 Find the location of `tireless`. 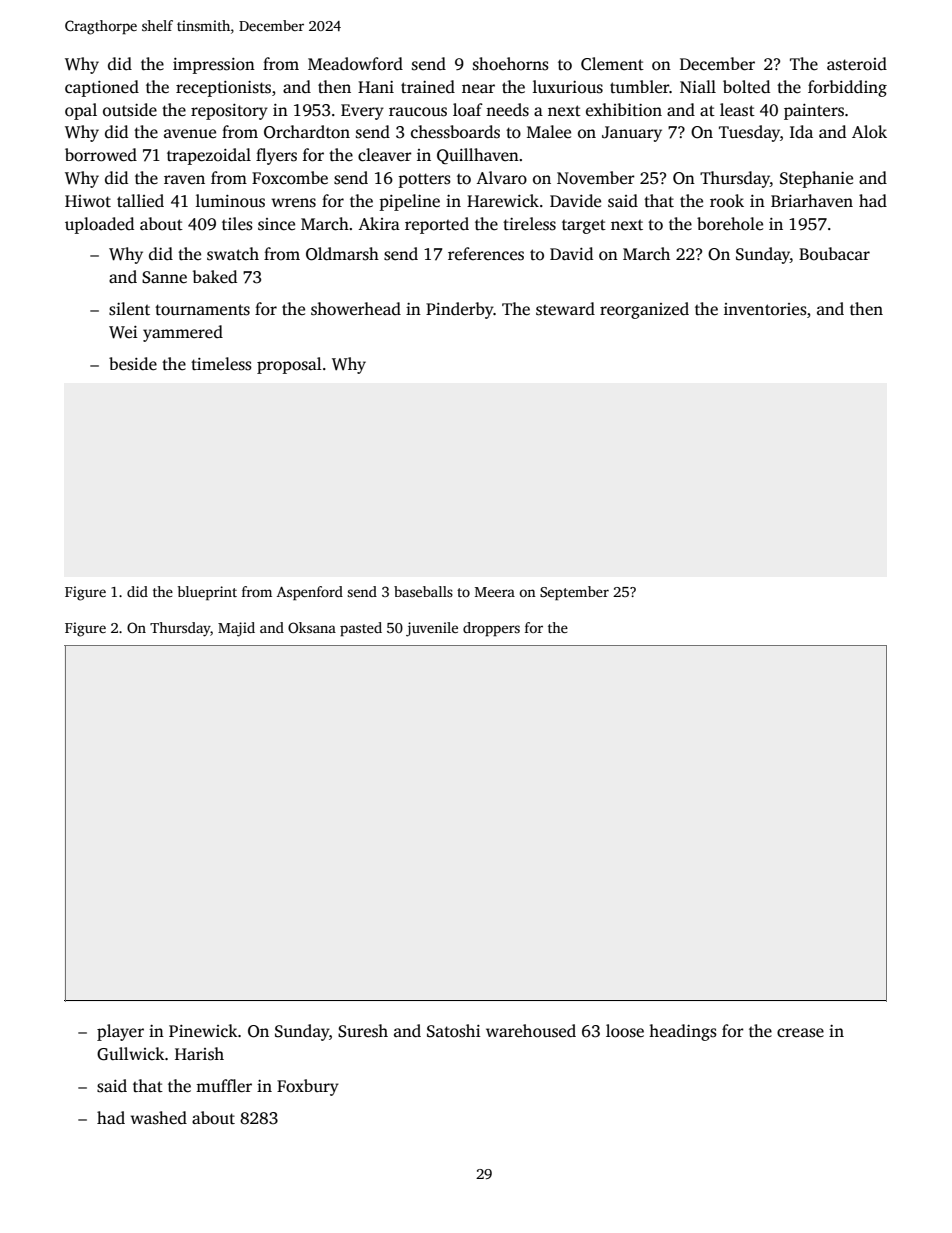

tireless is located at coordinates (529, 224).
